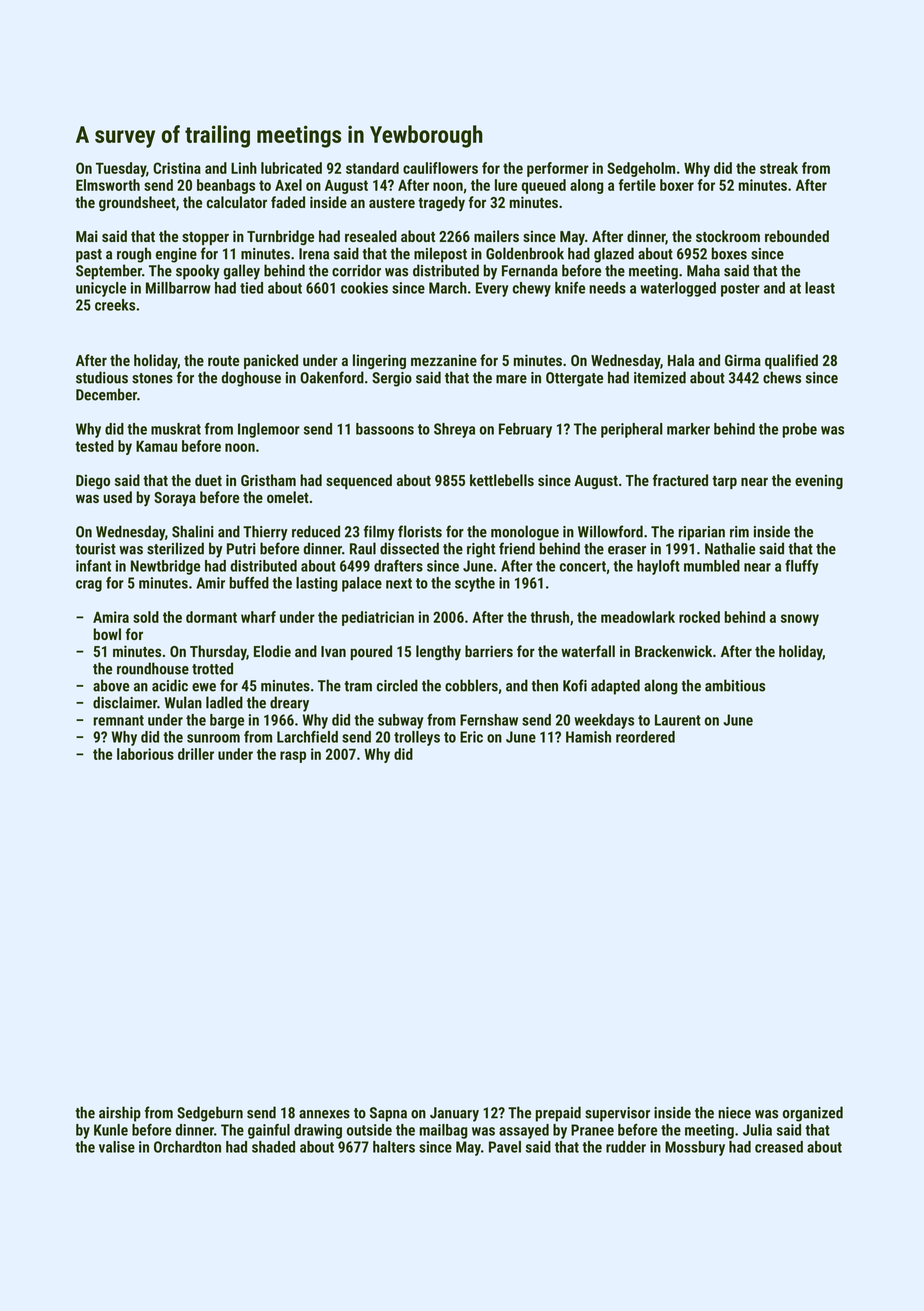 This document has width=924, height=1311. What do you see at coordinates (101, 289) in the document?
I see `unicycle` at bounding box center [101, 289].
